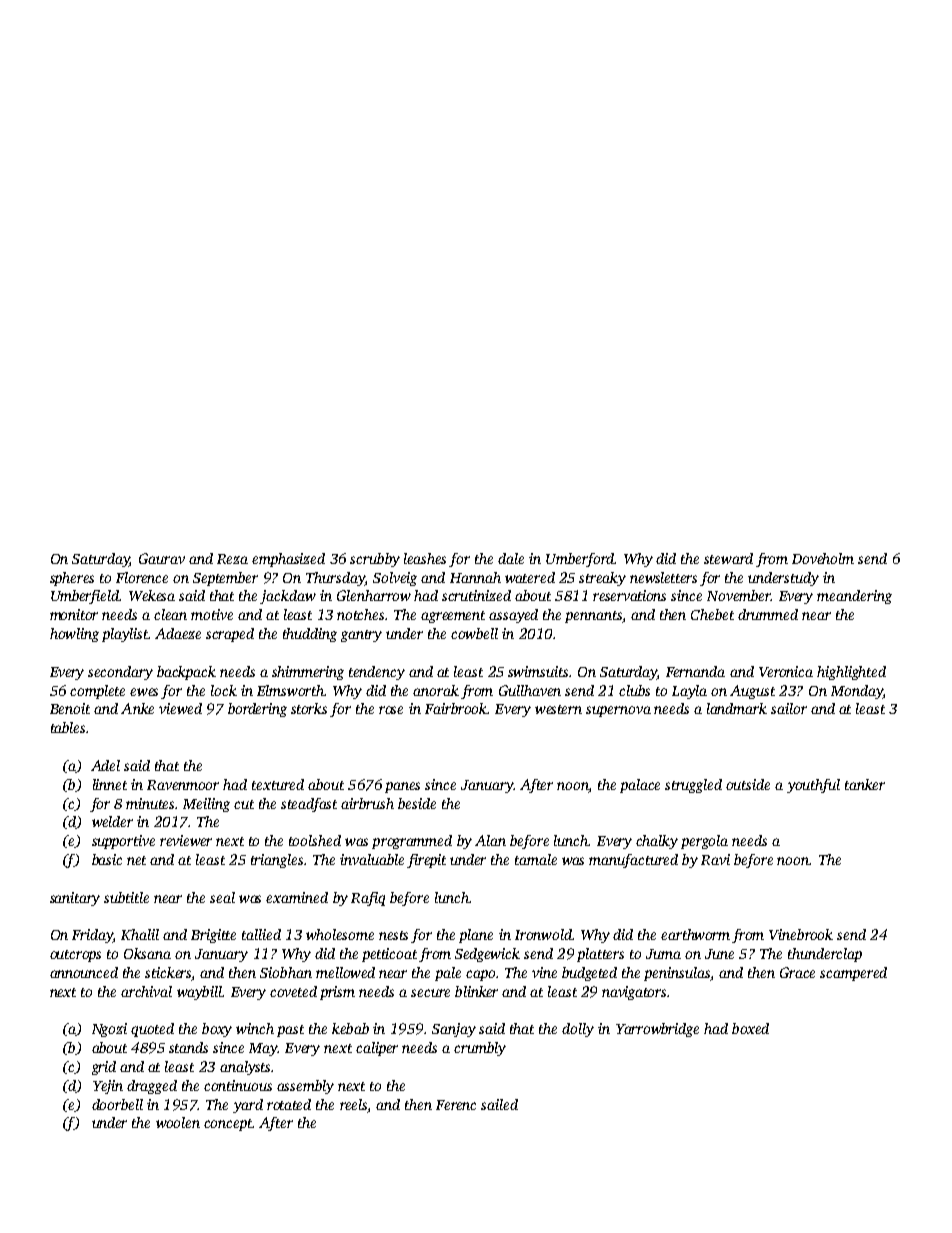  I want to click on subtitle, so click(126, 897).
